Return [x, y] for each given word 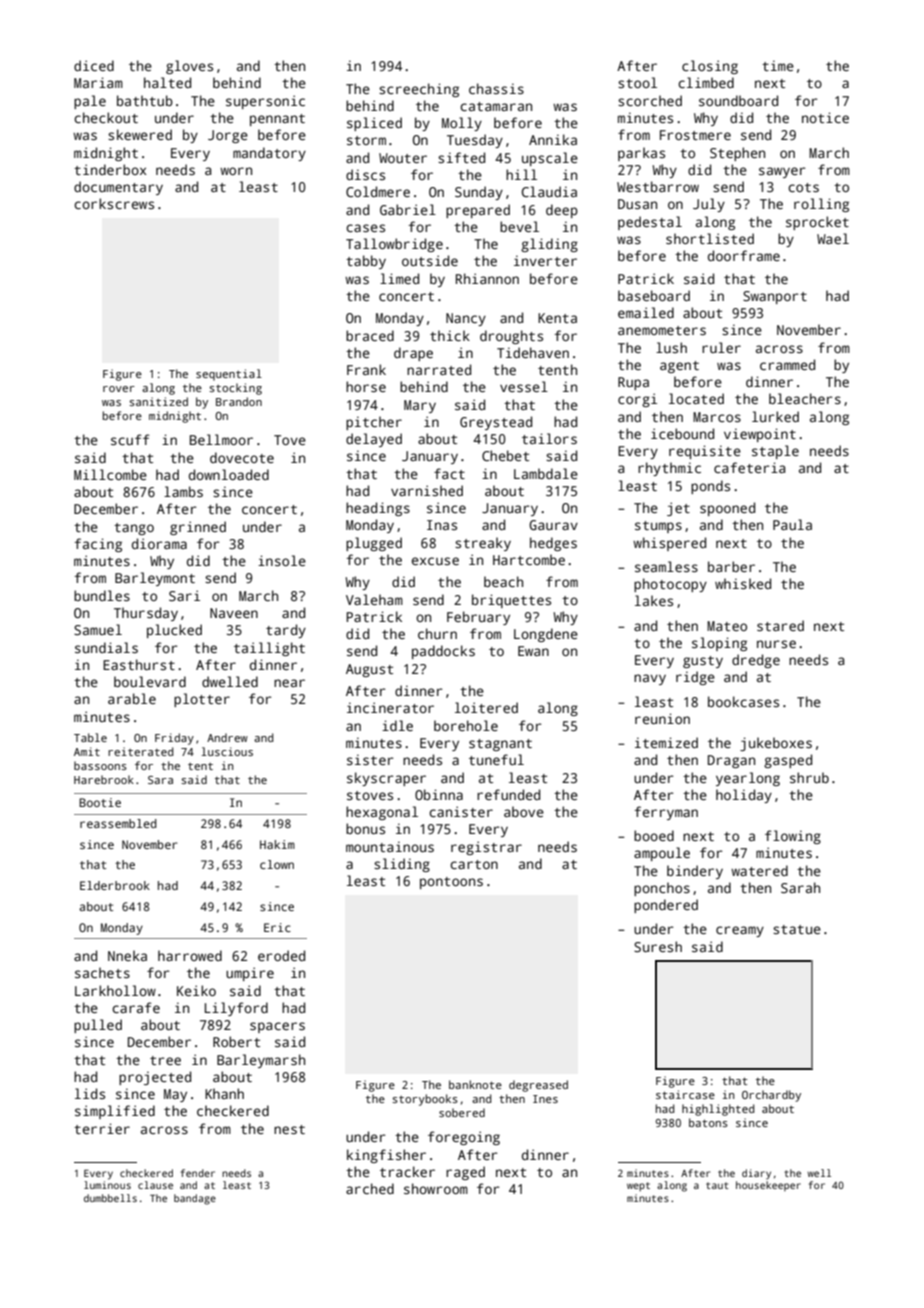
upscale [550, 159]
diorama [159, 543]
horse [366, 386]
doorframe [744, 255]
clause [155, 1185]
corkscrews [114, 203]
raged [465, 1173]
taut [717, 1185]
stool [637, 82]
